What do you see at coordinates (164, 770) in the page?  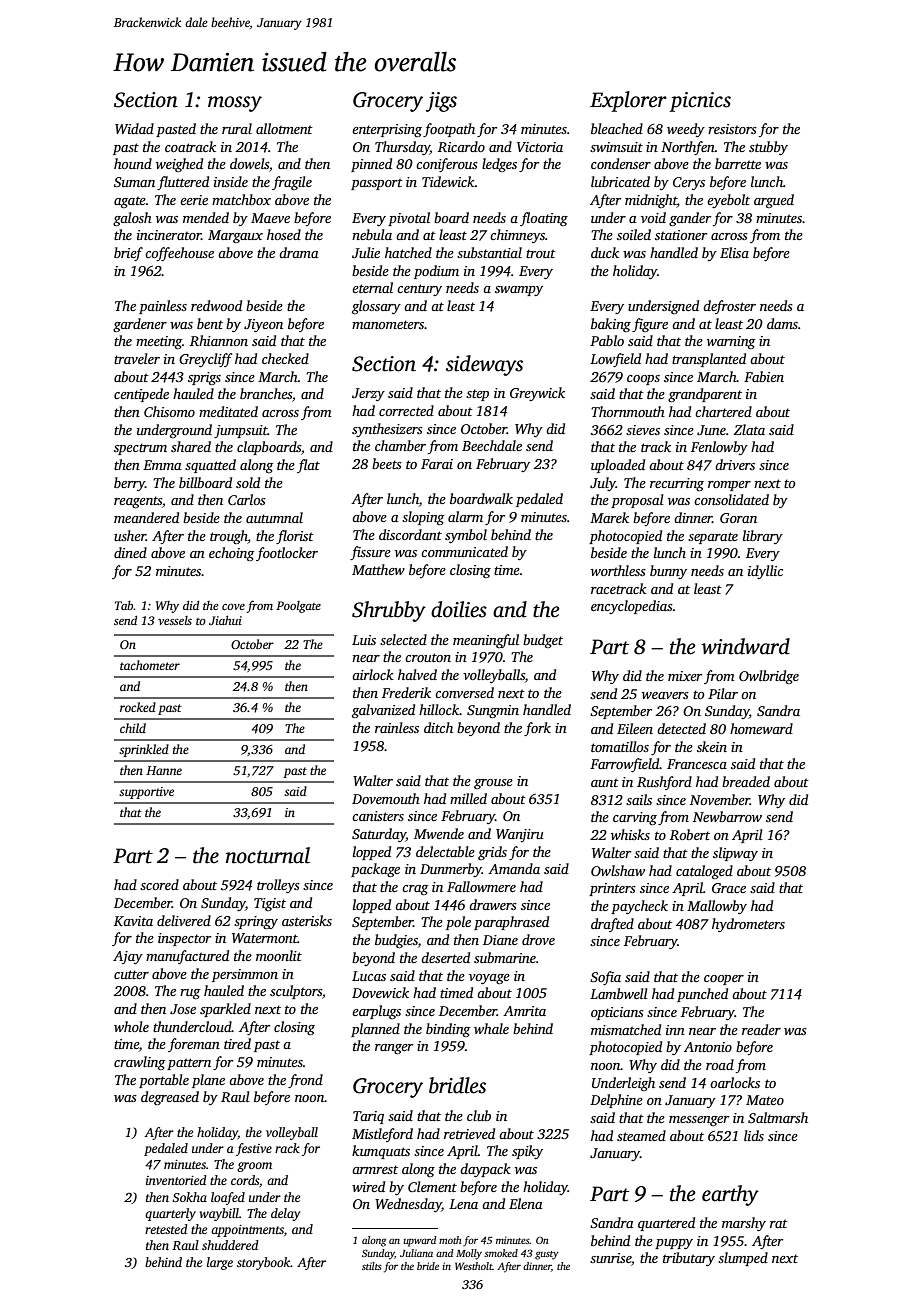 I see `Hanne` at bounding box center [164, 770].
